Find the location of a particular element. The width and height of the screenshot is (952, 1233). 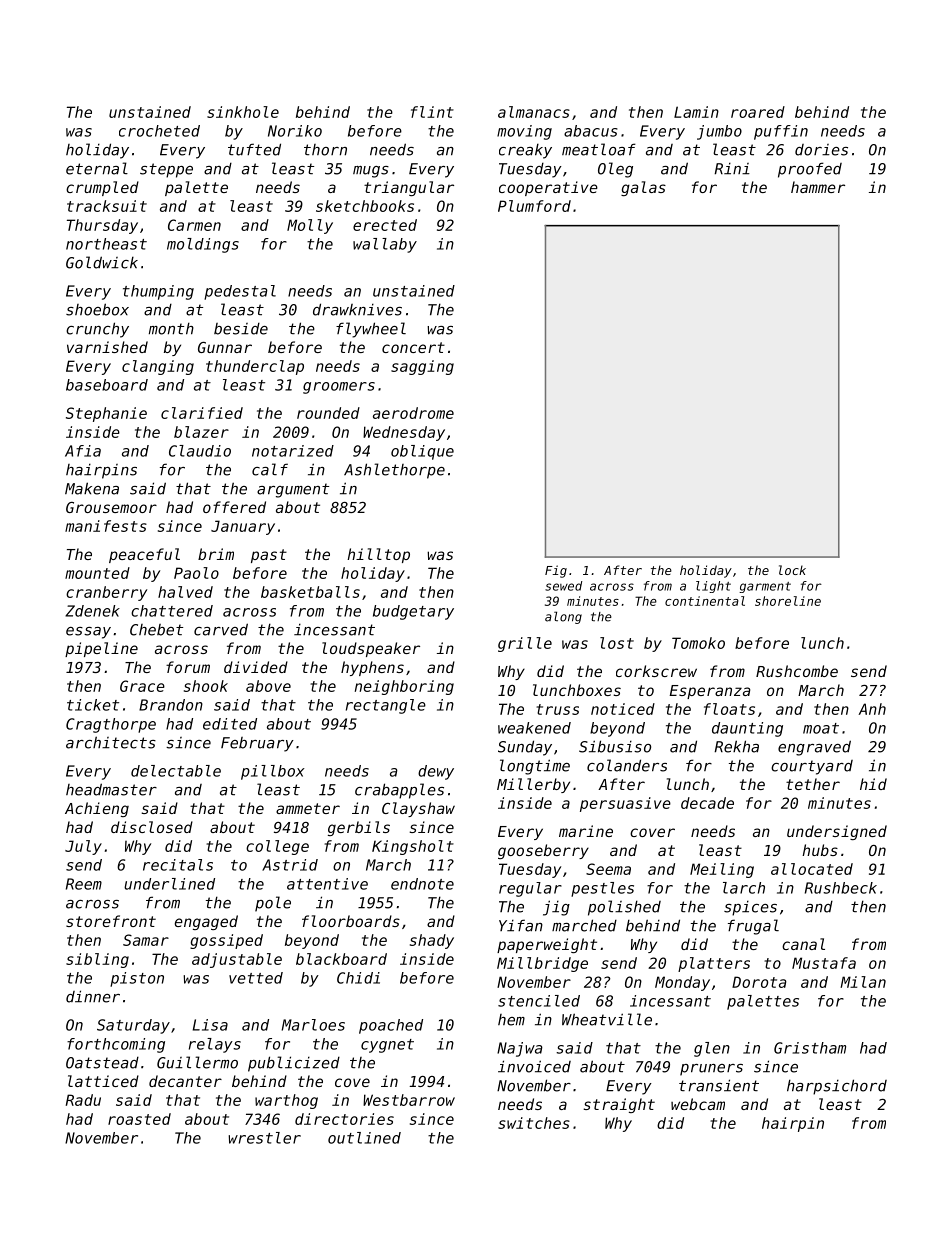

galas is located at coordinates (643, 188).
